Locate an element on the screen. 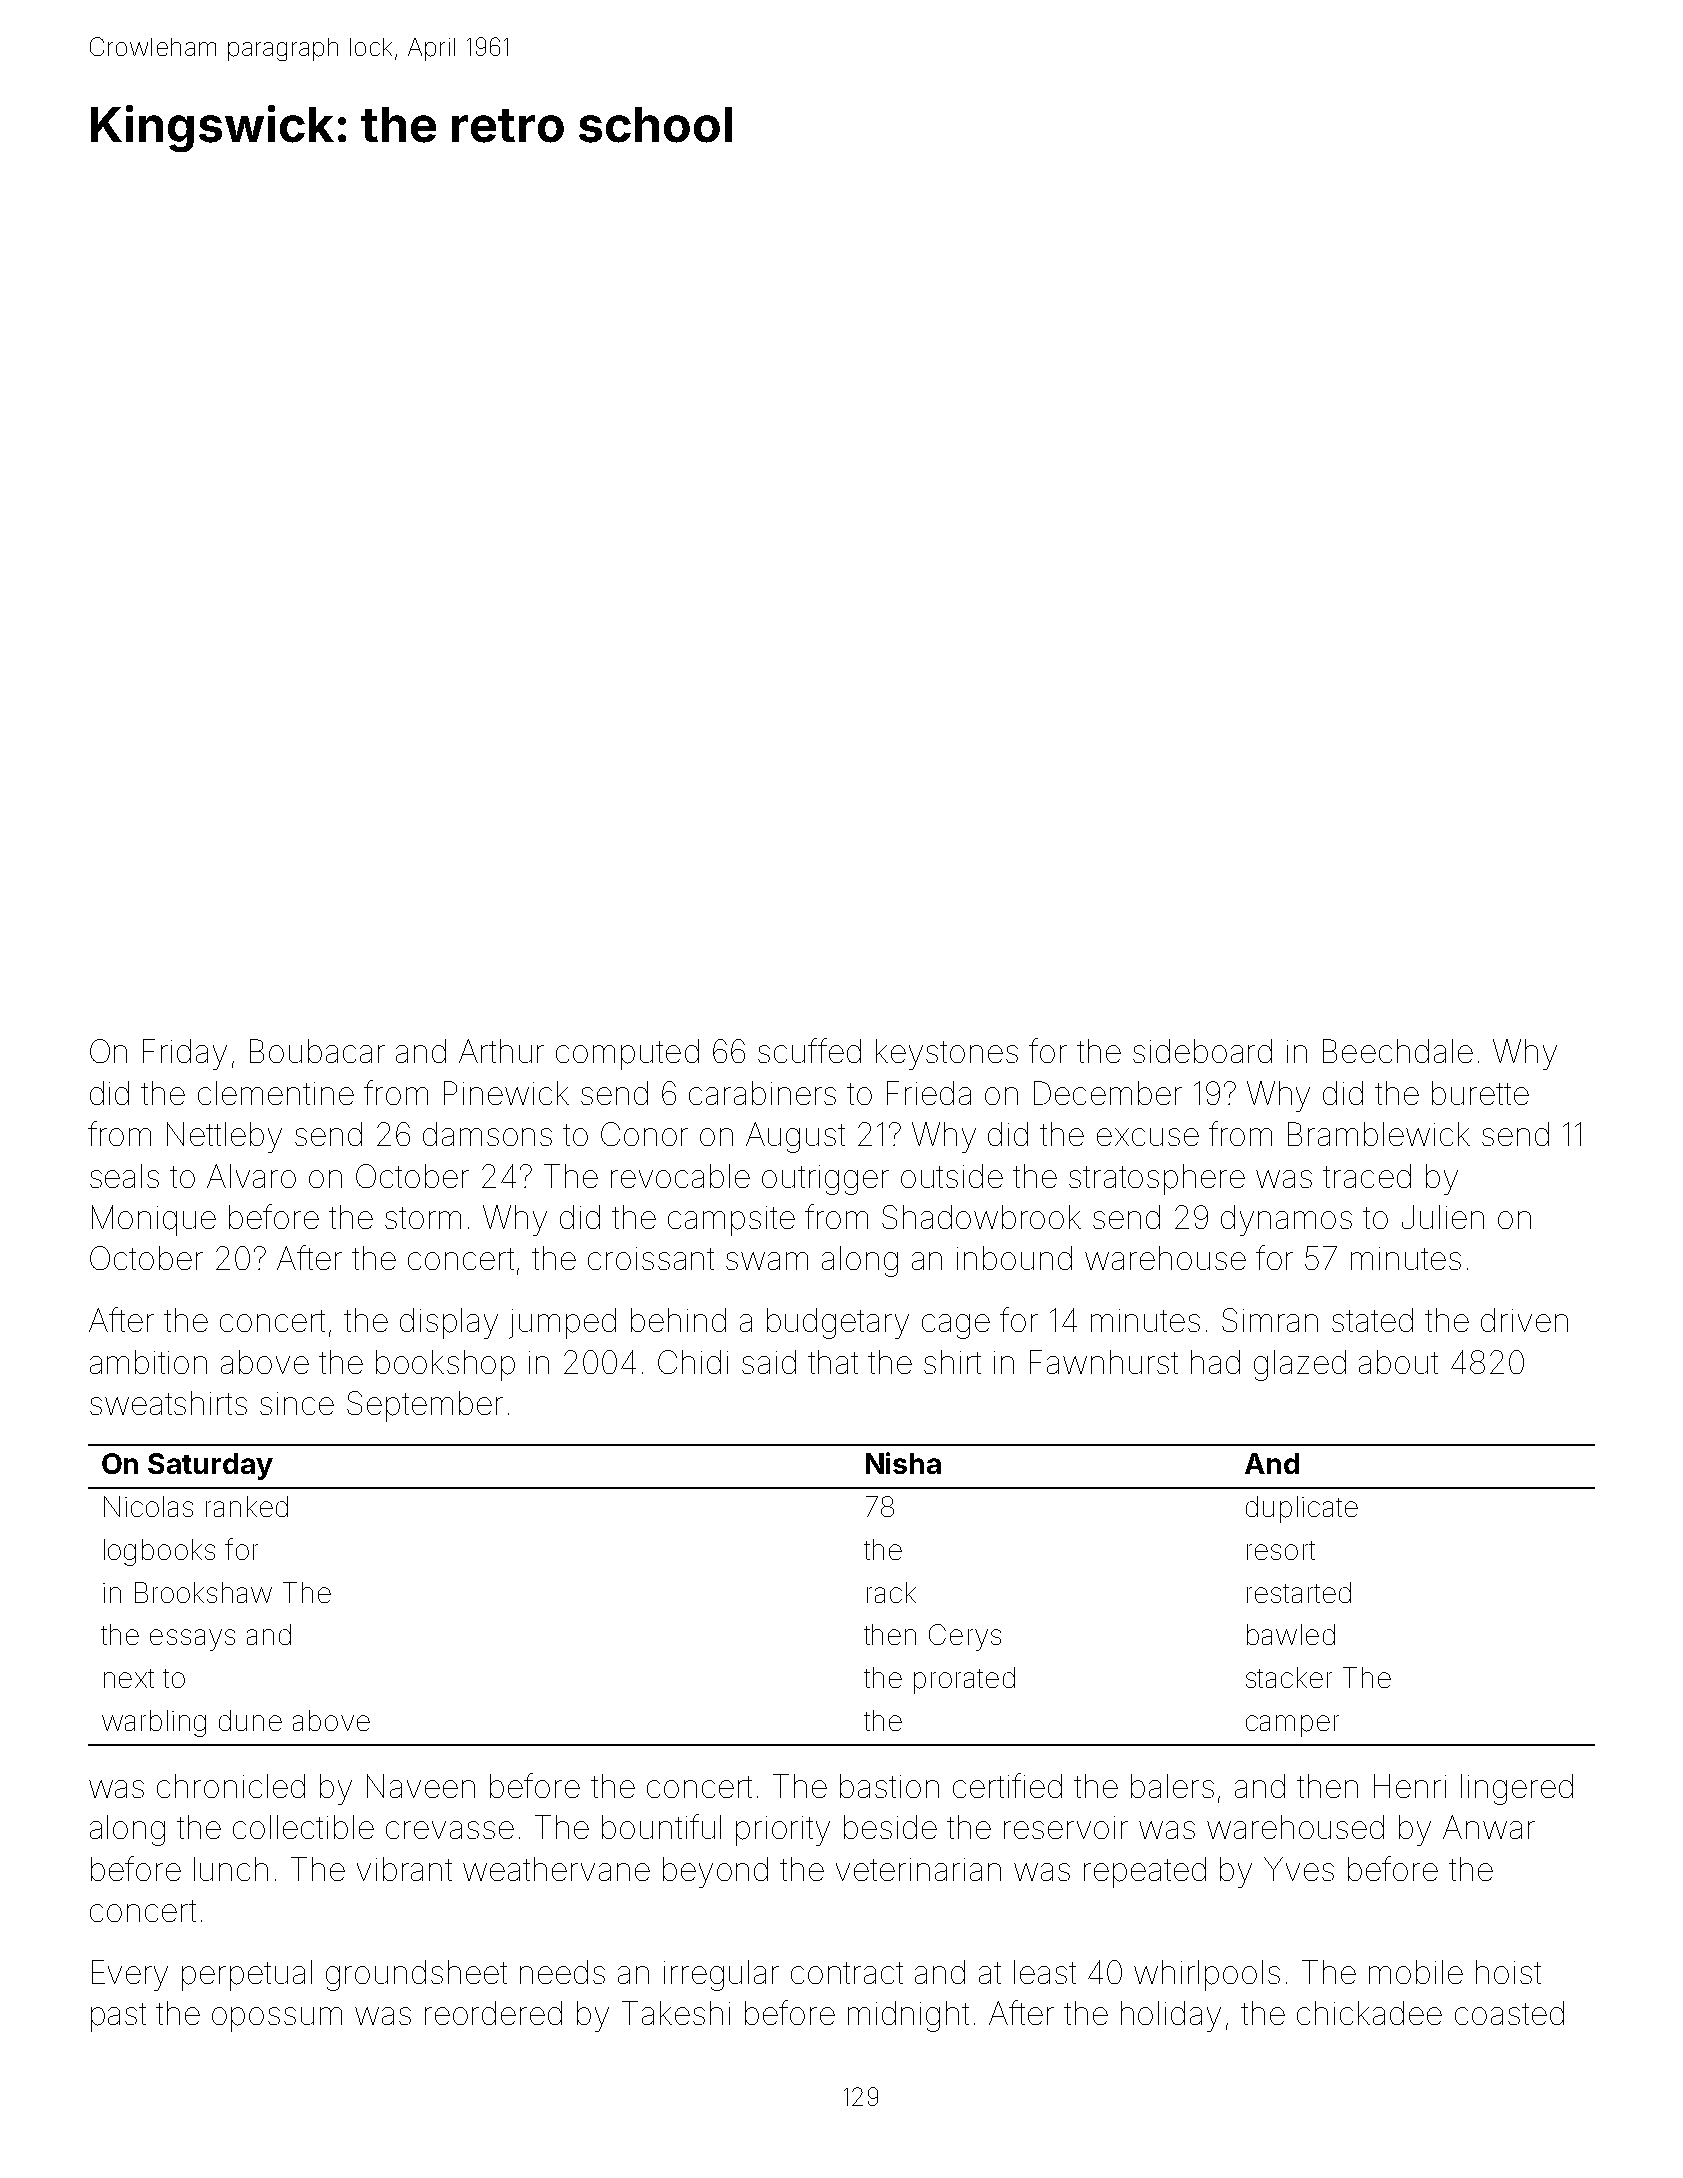 This screenshot has width=1683, height=2178. opossum is located at coordinates (277, 2019).
